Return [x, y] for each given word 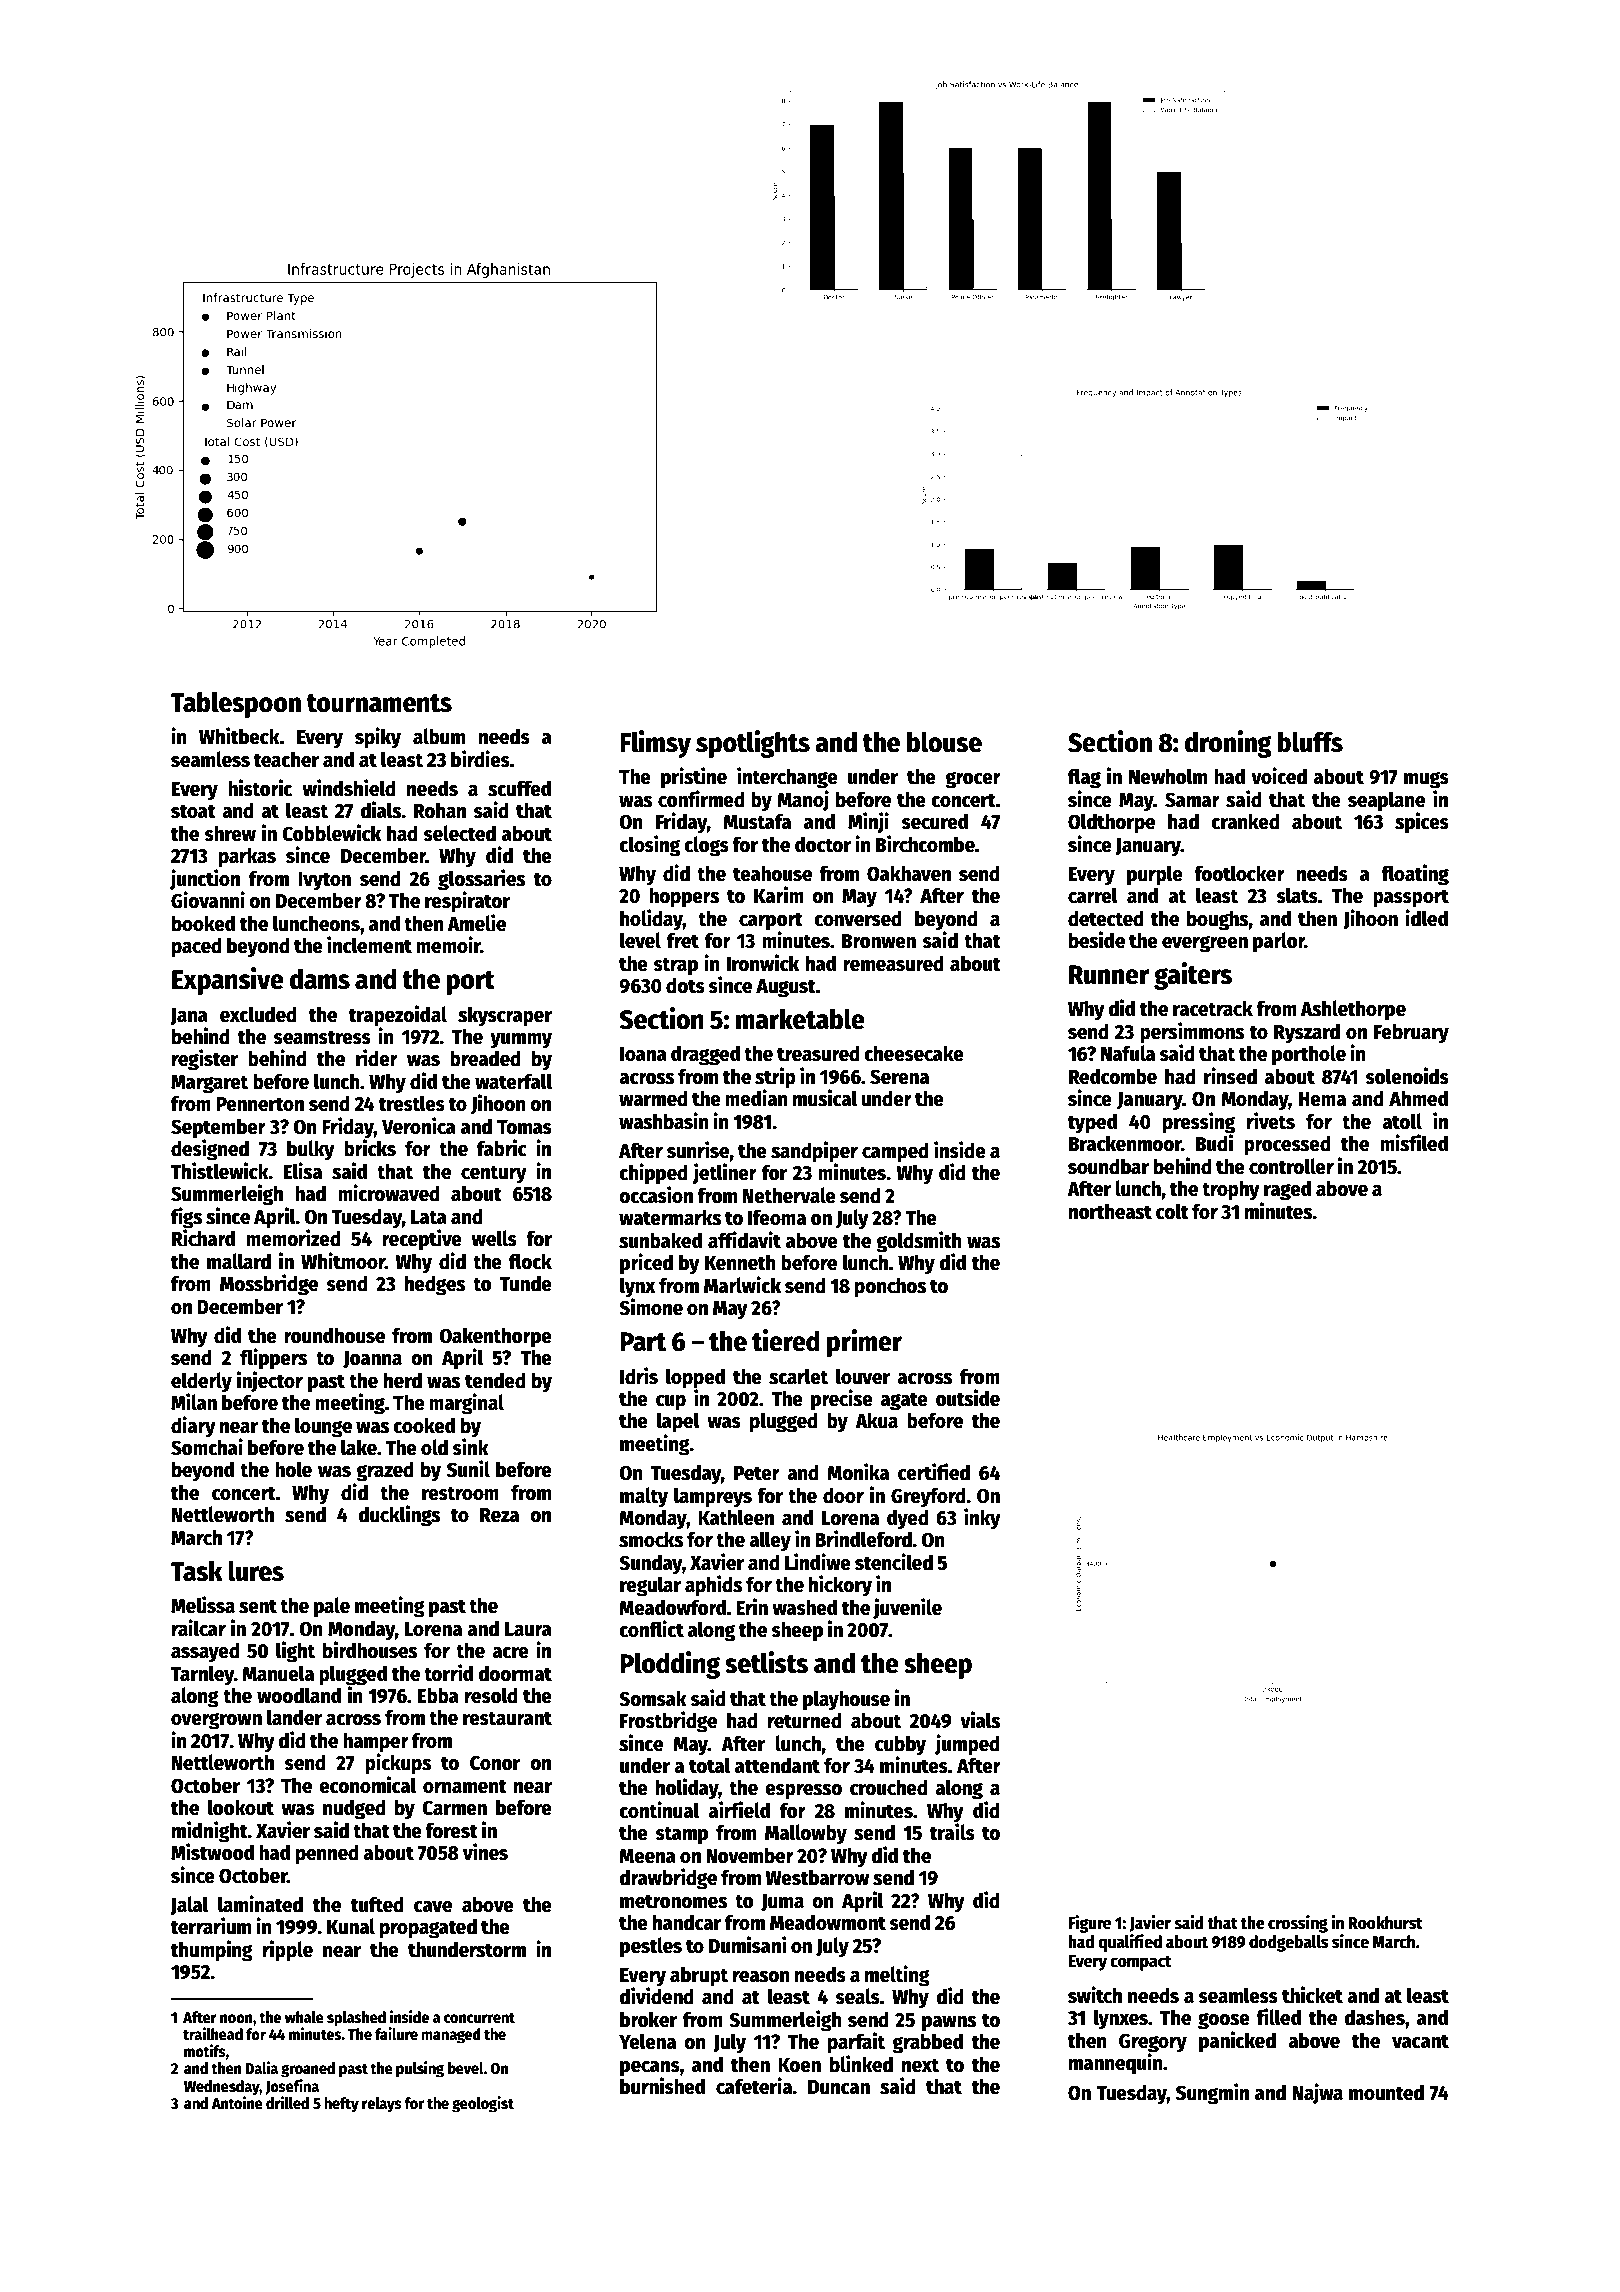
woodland [299, 1695]
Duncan [839, 2087]
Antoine [237, 2102]
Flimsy [655, 744]
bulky [311, 1150]
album [439, 736]
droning [1228, 744]
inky [982, 1519]
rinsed [1230, 1076]
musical [825, 1098]
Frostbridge [668, 1722]
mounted [1386, 2092]
